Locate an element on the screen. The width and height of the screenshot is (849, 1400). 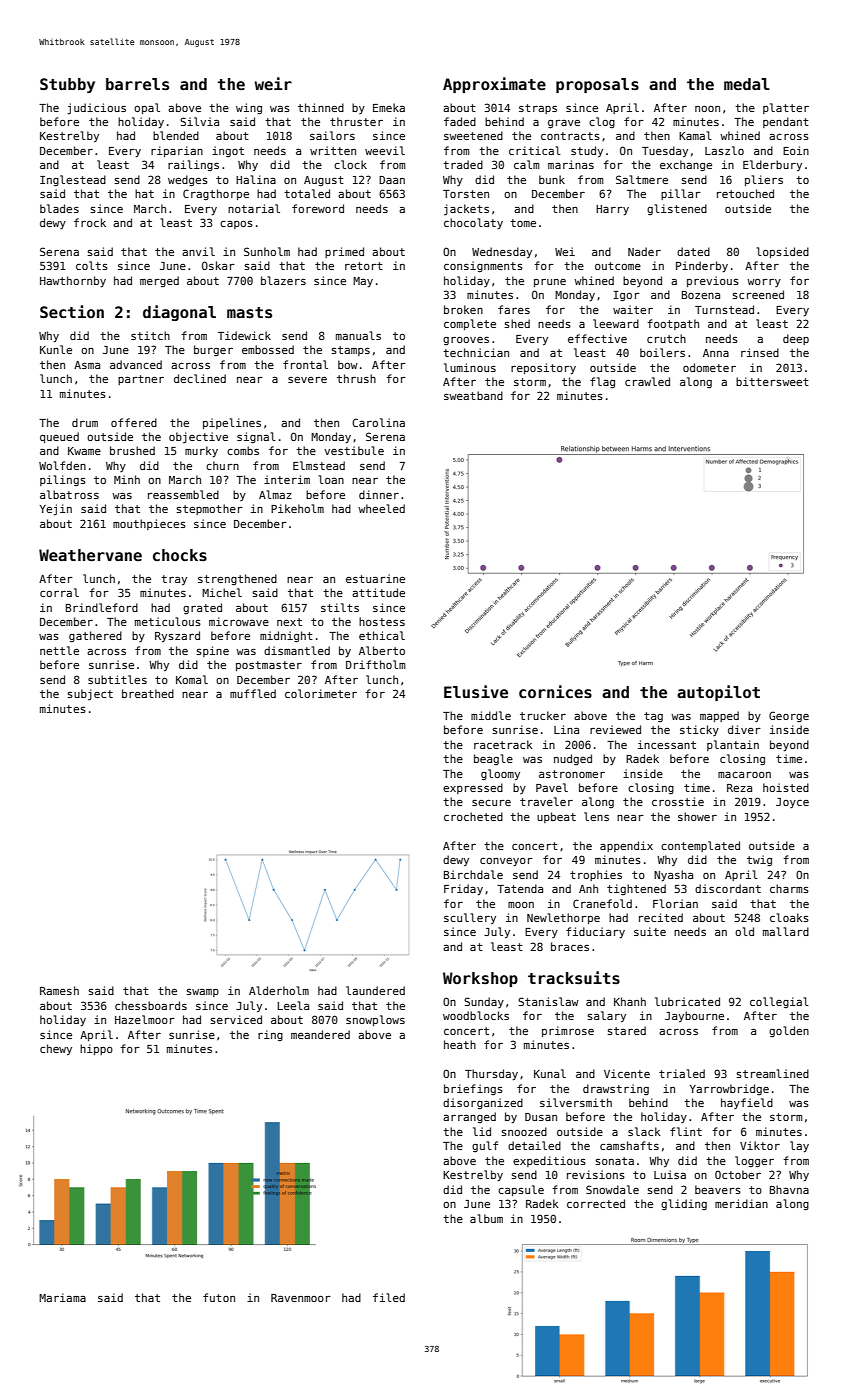
Driftholm is located at coordinates (376, 664).
